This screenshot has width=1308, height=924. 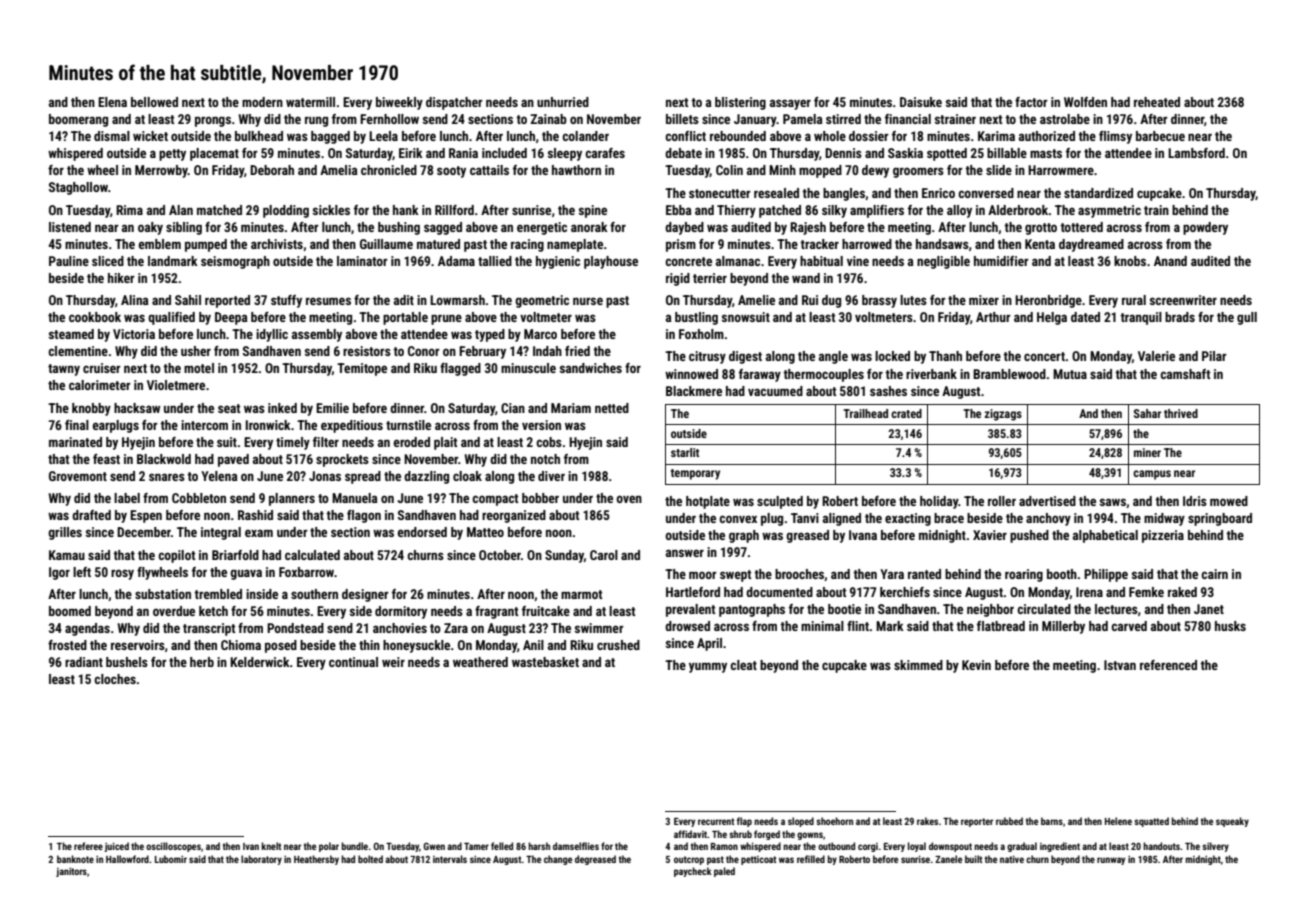 What do you see at coordinates (84, 662) in the screenshot?
I see `radiant` at bounding box center [84, 662].
